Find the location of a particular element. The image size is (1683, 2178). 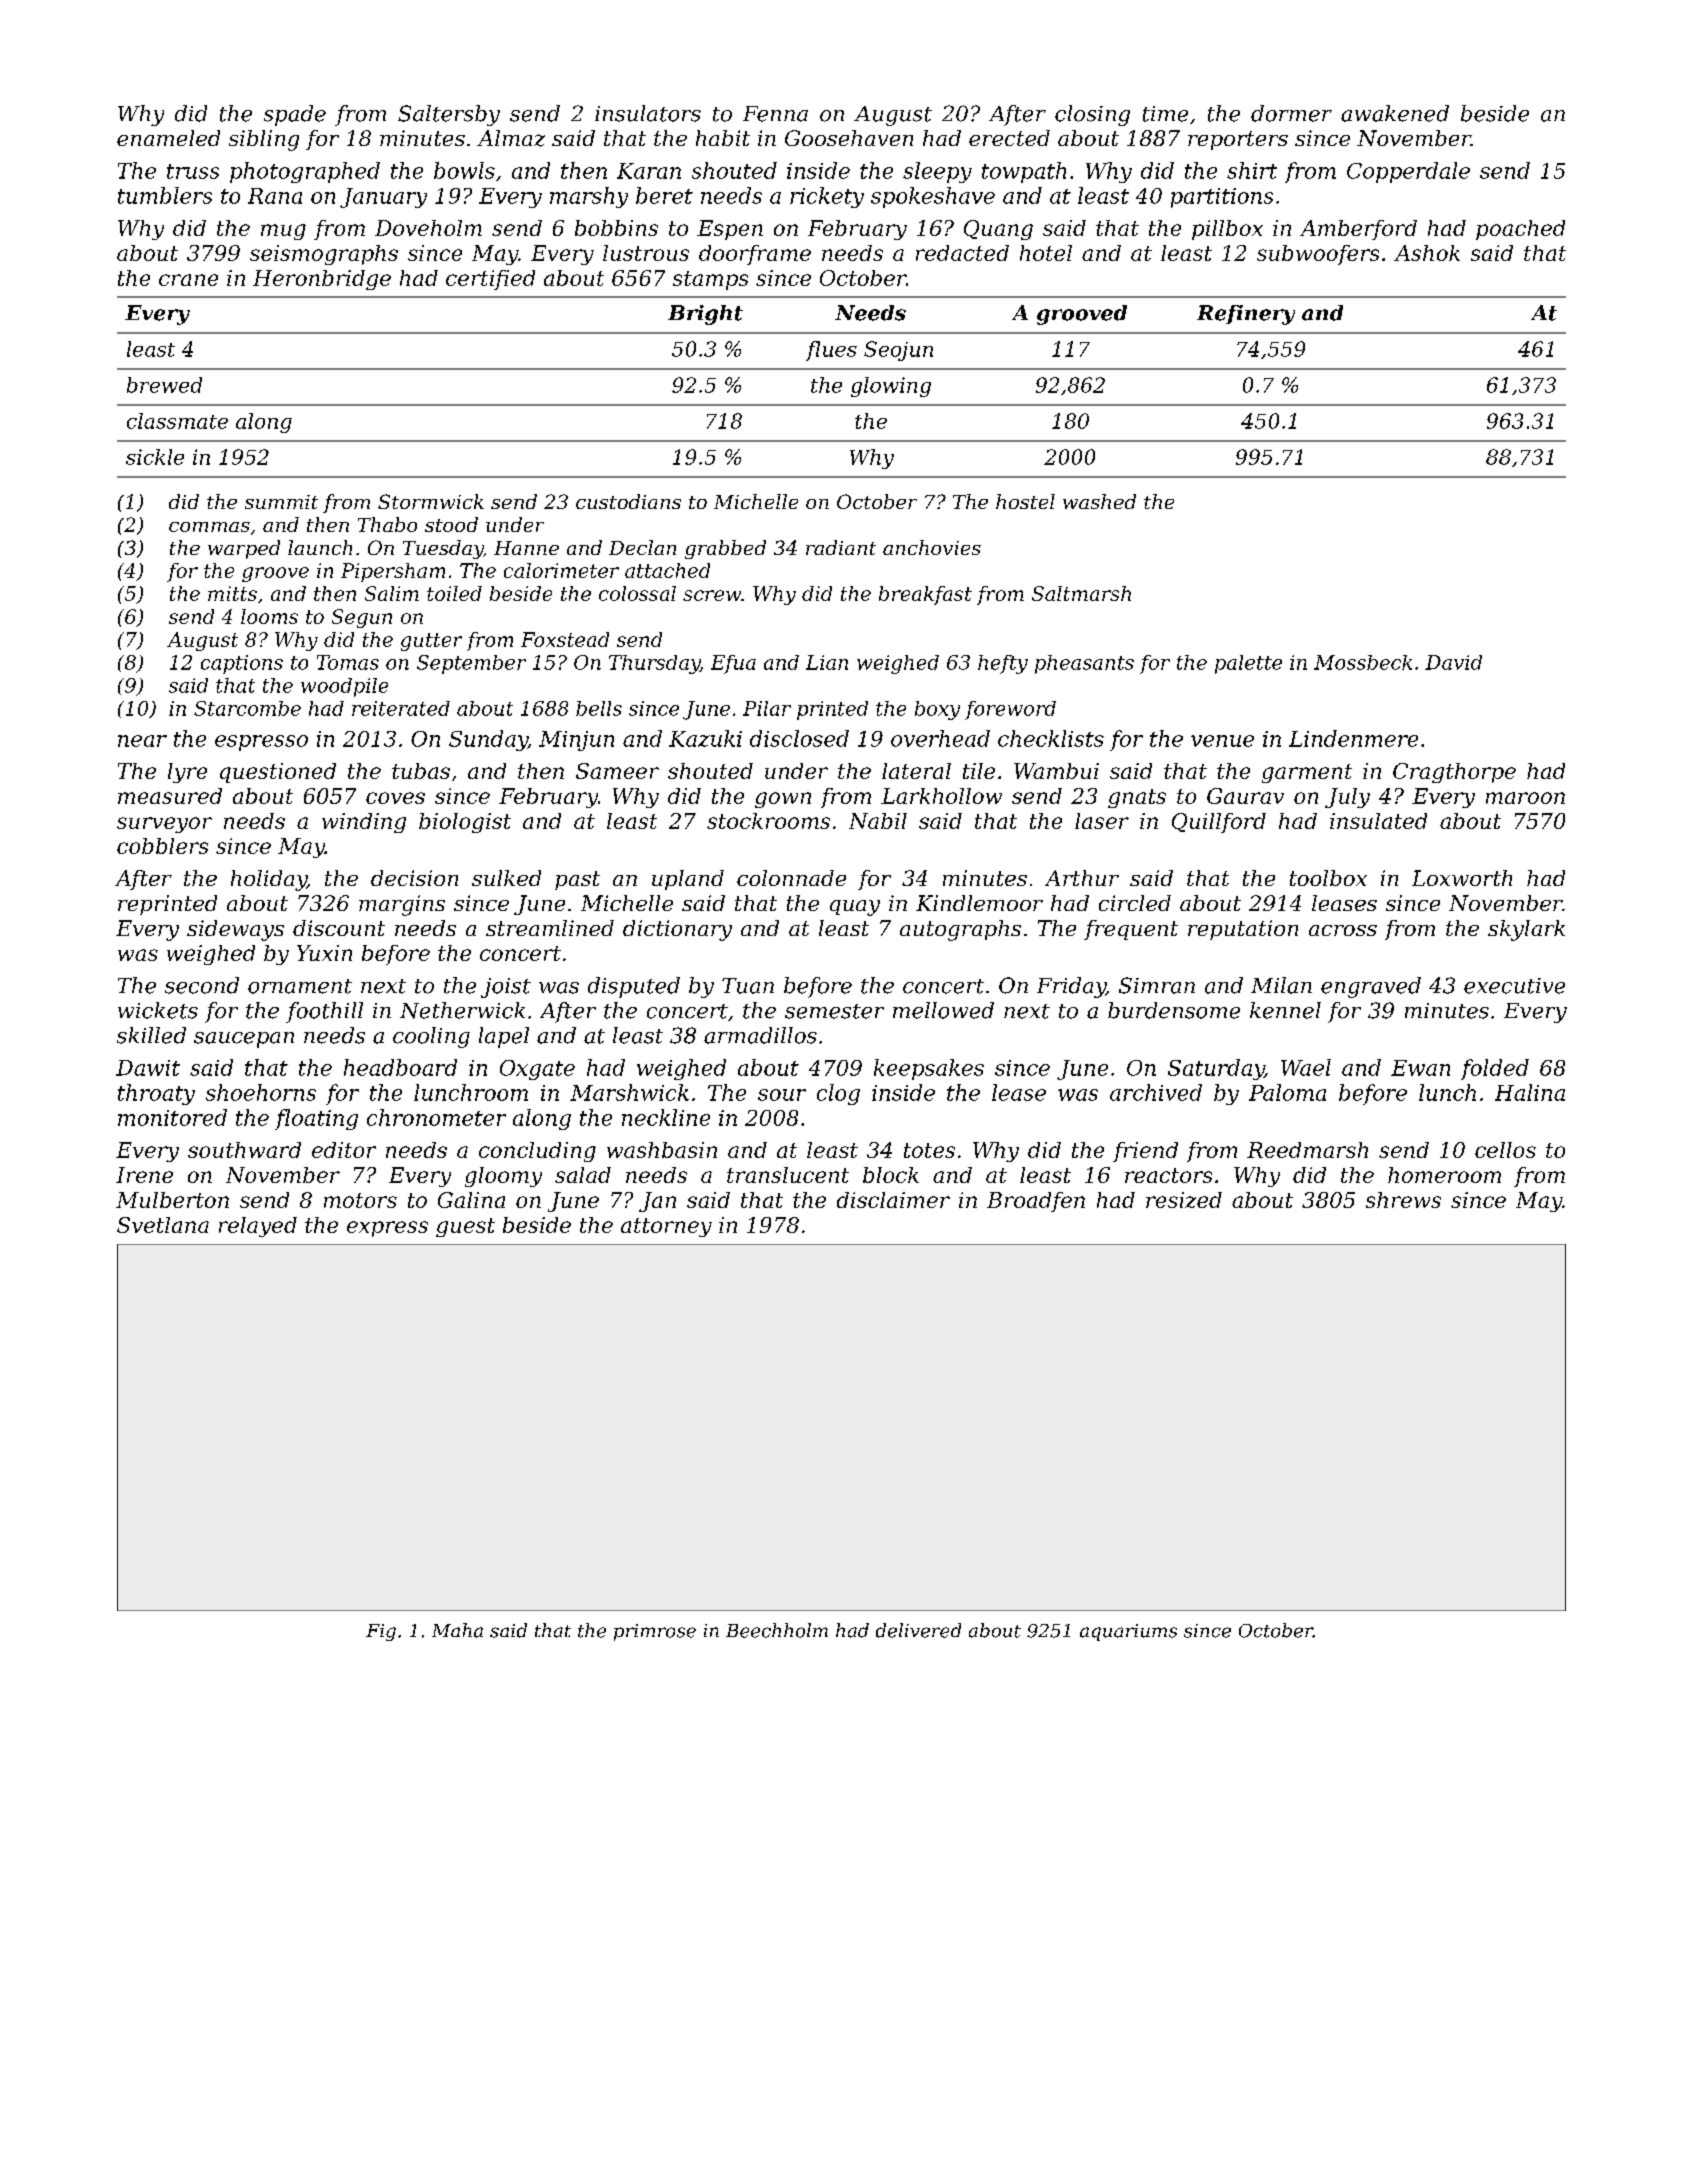

foothill is located at coordinates (324, 1012).
